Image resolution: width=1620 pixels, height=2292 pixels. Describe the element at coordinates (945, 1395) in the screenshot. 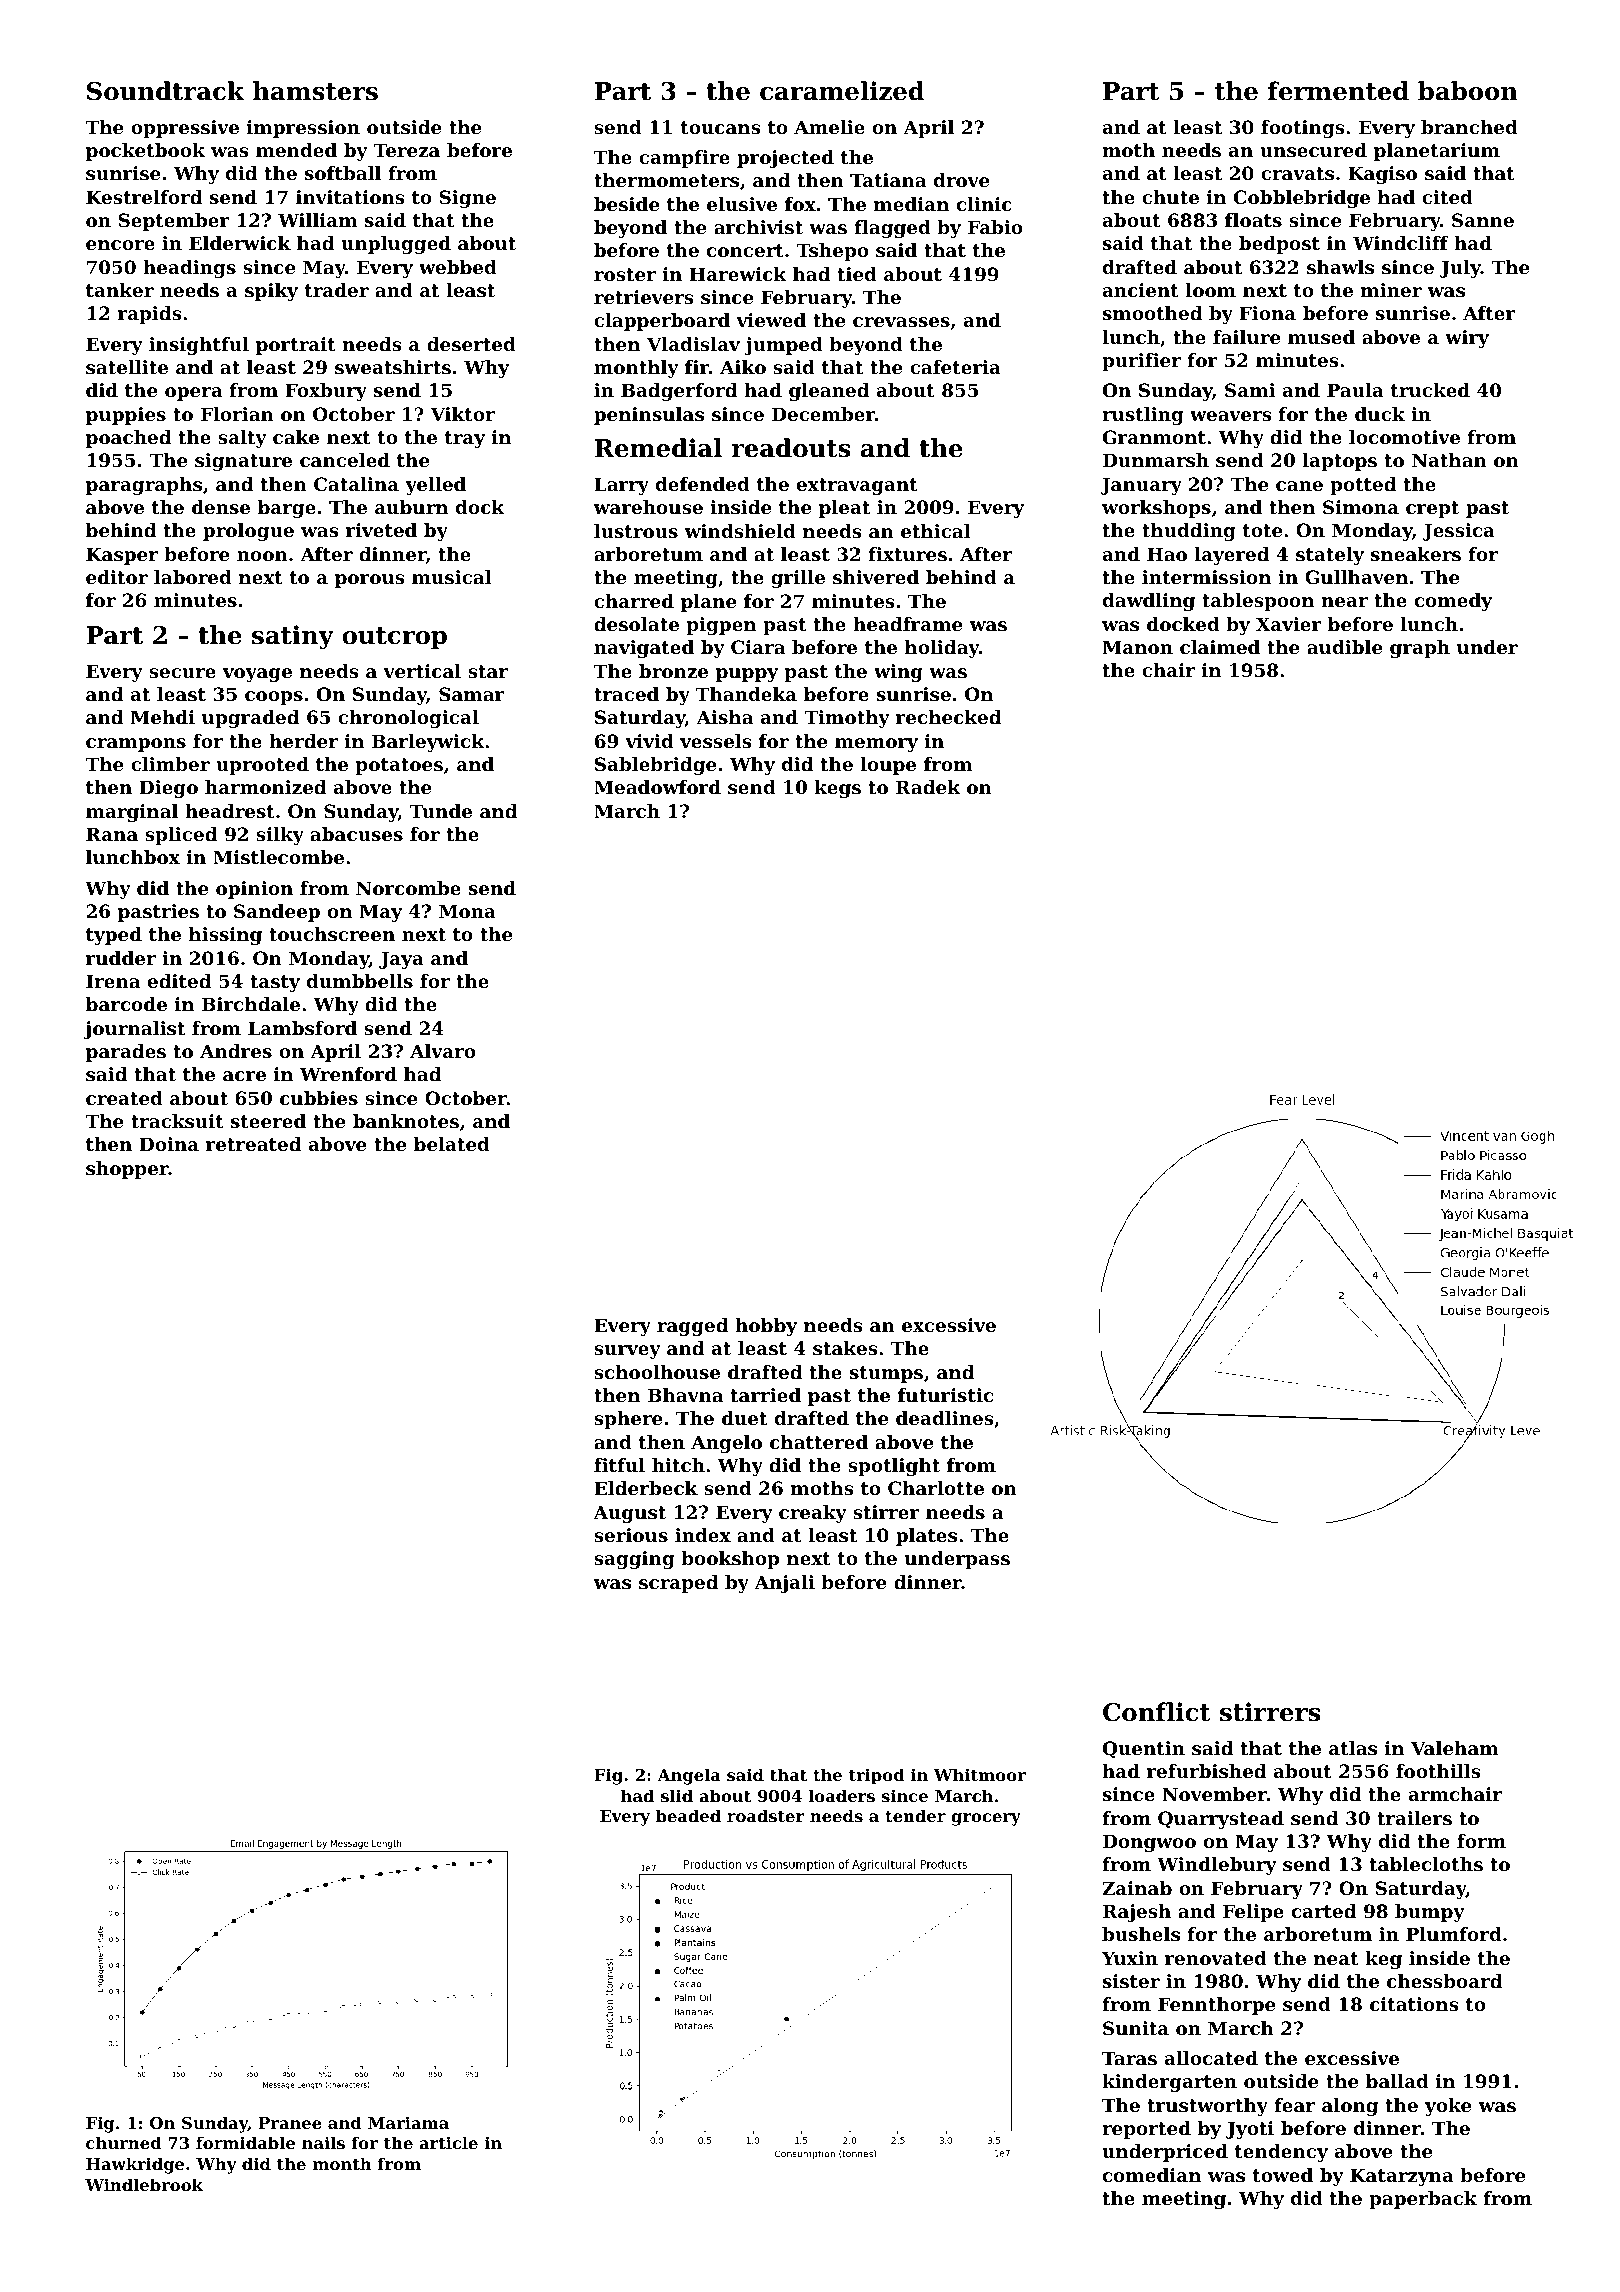

I see `futuristic` at that location.
